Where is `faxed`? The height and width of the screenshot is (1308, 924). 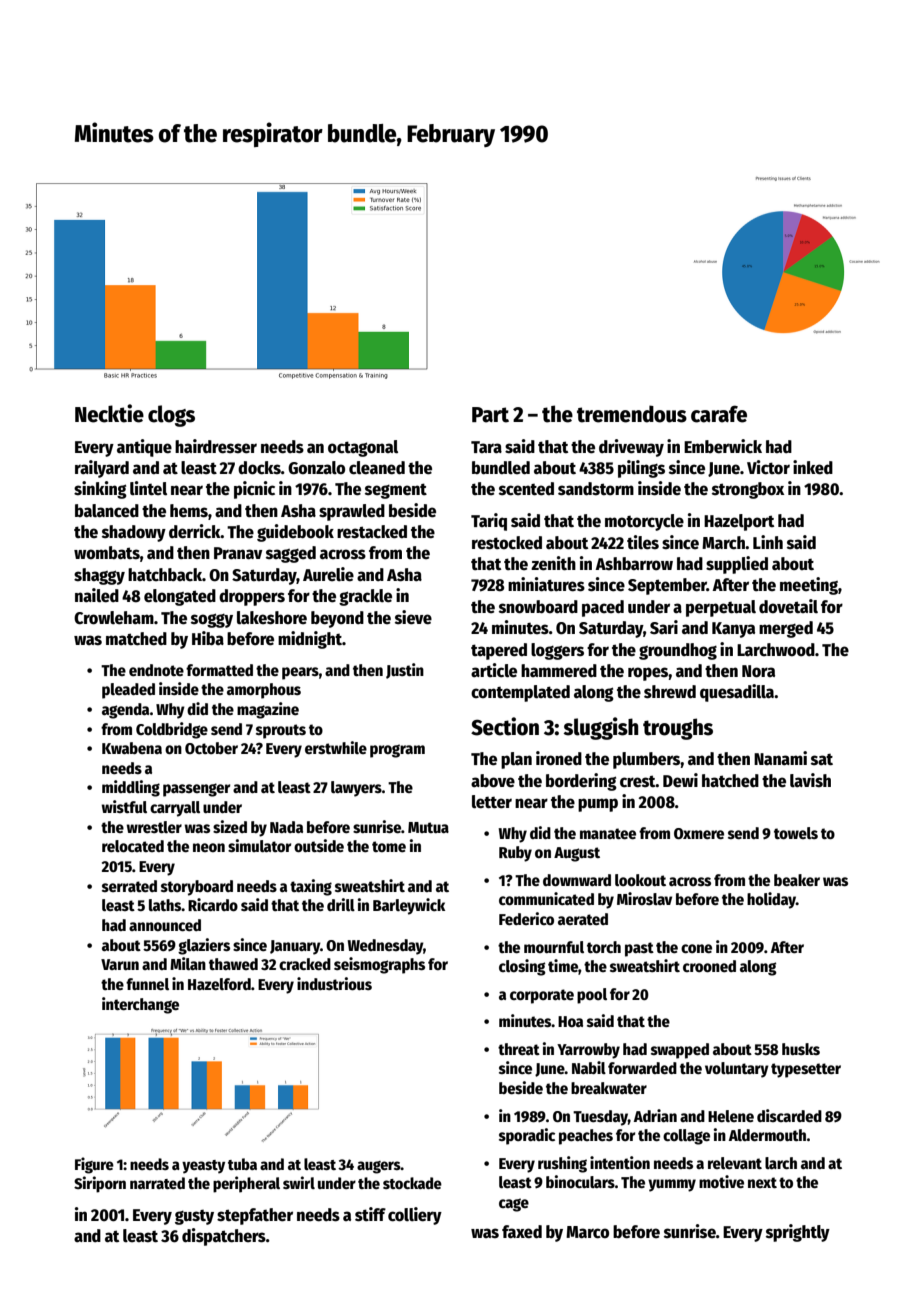
faxed is located at coordinates (522, 1232).
